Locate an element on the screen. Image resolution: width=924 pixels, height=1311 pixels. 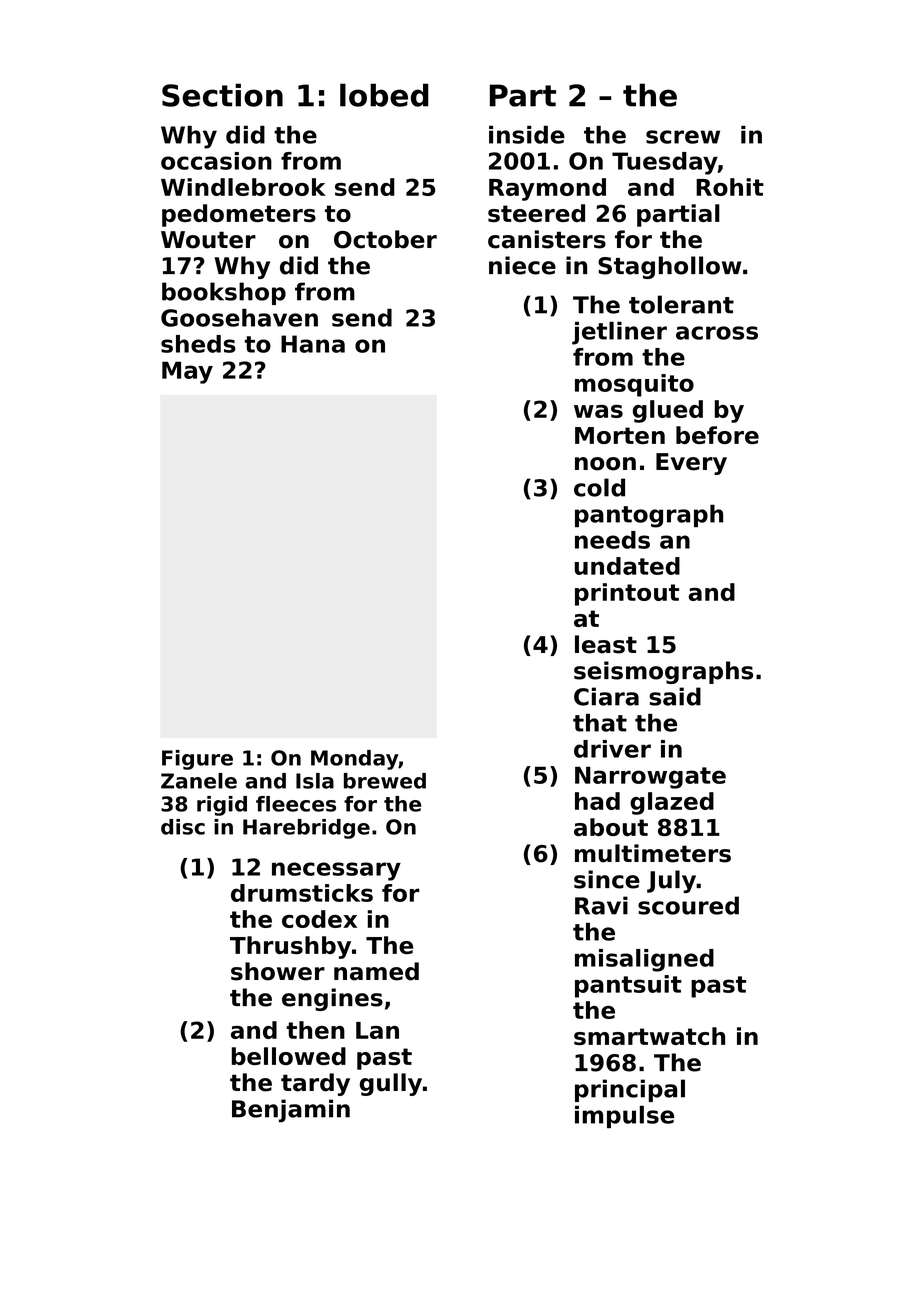
Figure is located at coordinates (197, 760).
